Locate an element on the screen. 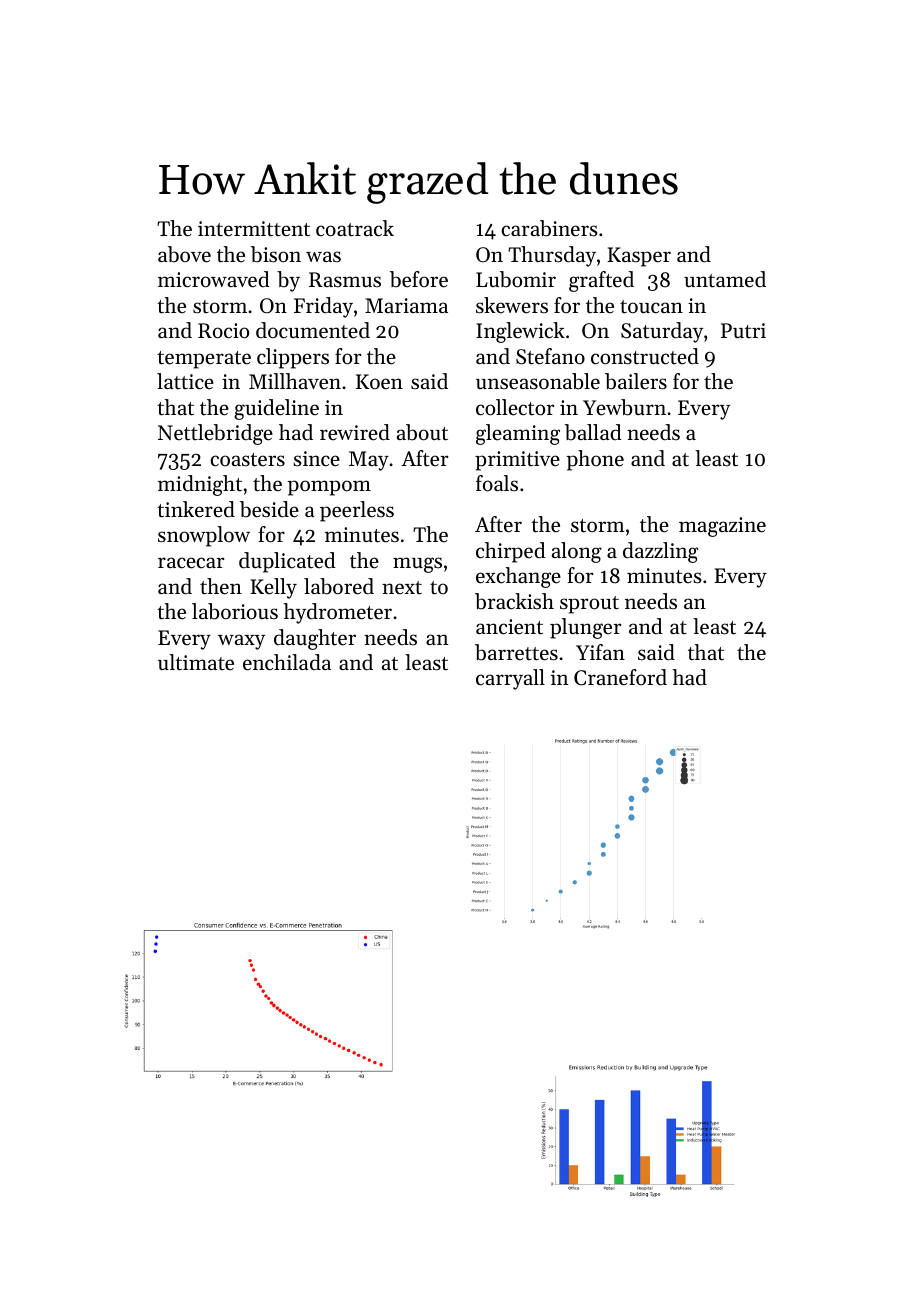 This screenshot has width=924, height=1311. foals is located at coordinates (497, 483).
